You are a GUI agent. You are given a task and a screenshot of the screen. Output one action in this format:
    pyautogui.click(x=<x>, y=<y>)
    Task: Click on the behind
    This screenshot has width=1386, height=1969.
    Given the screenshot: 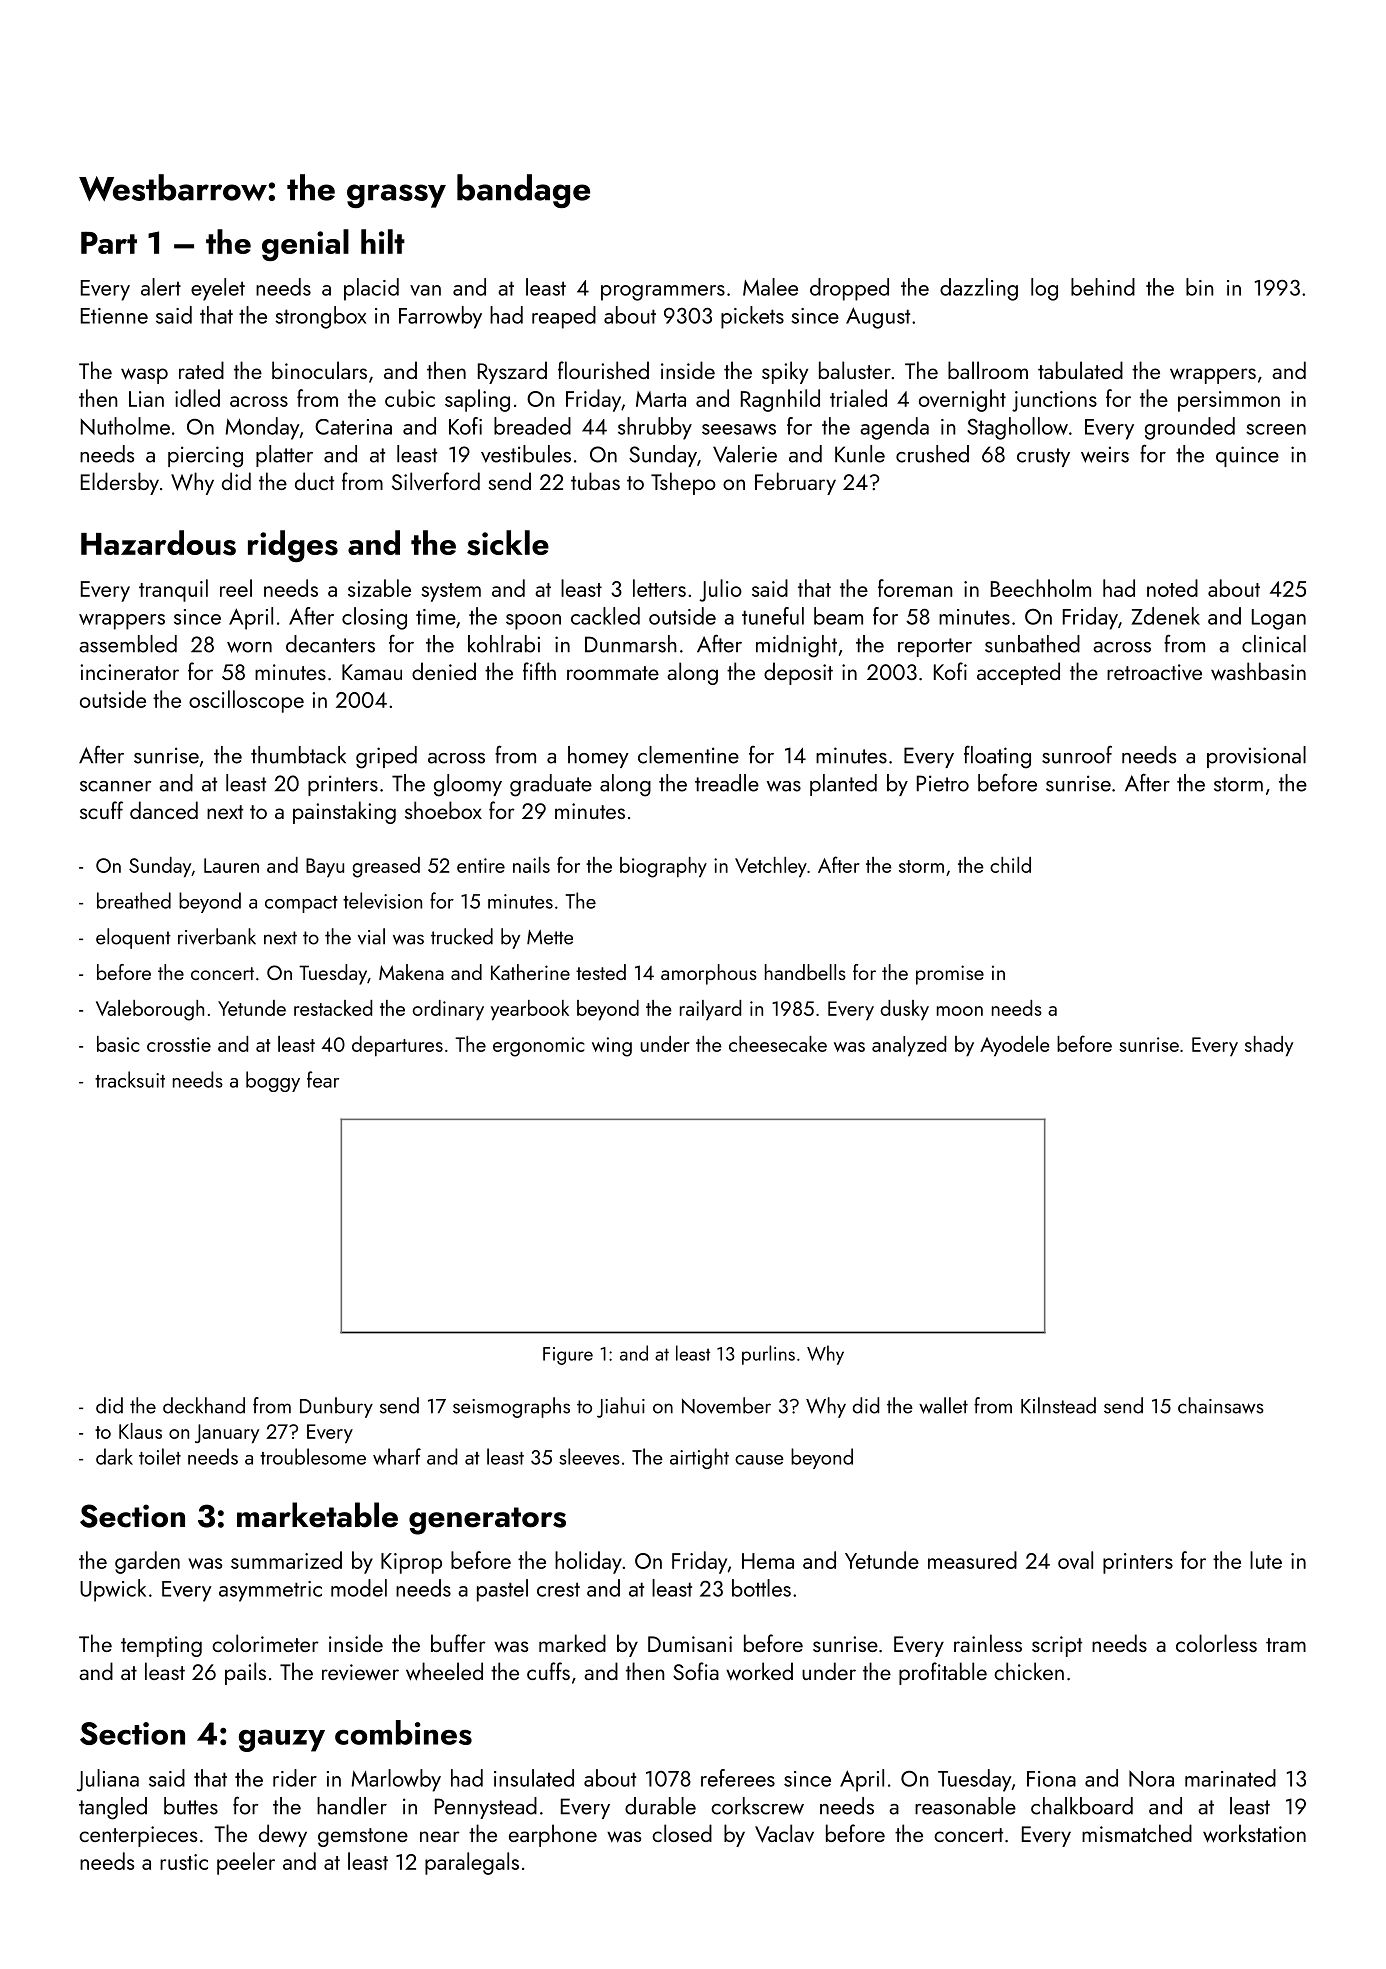 What is the action you would take?
    pyautogui.click(x=1103, y=287)
